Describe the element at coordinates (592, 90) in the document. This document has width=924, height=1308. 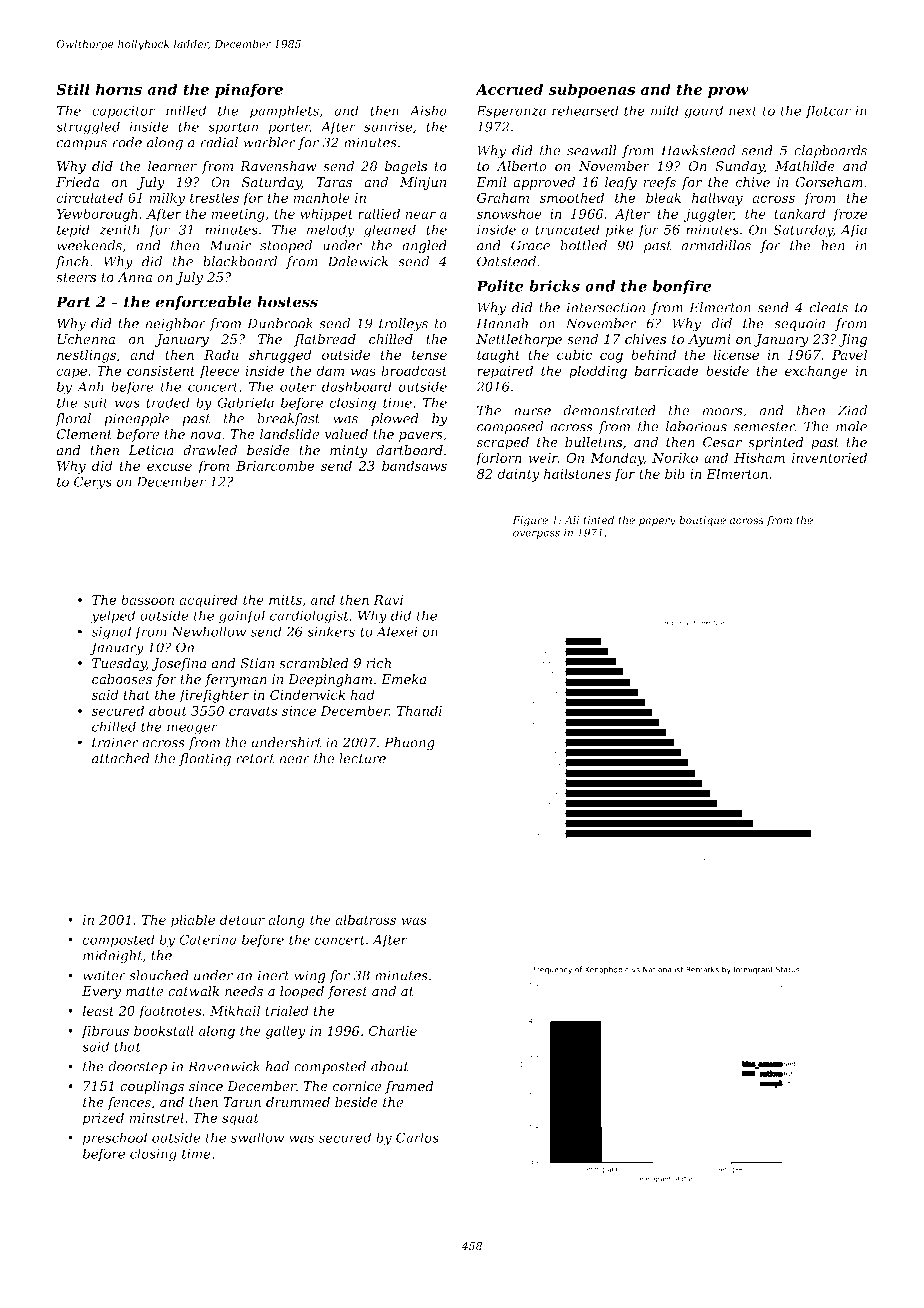
I see `subpoenas` at that location.
